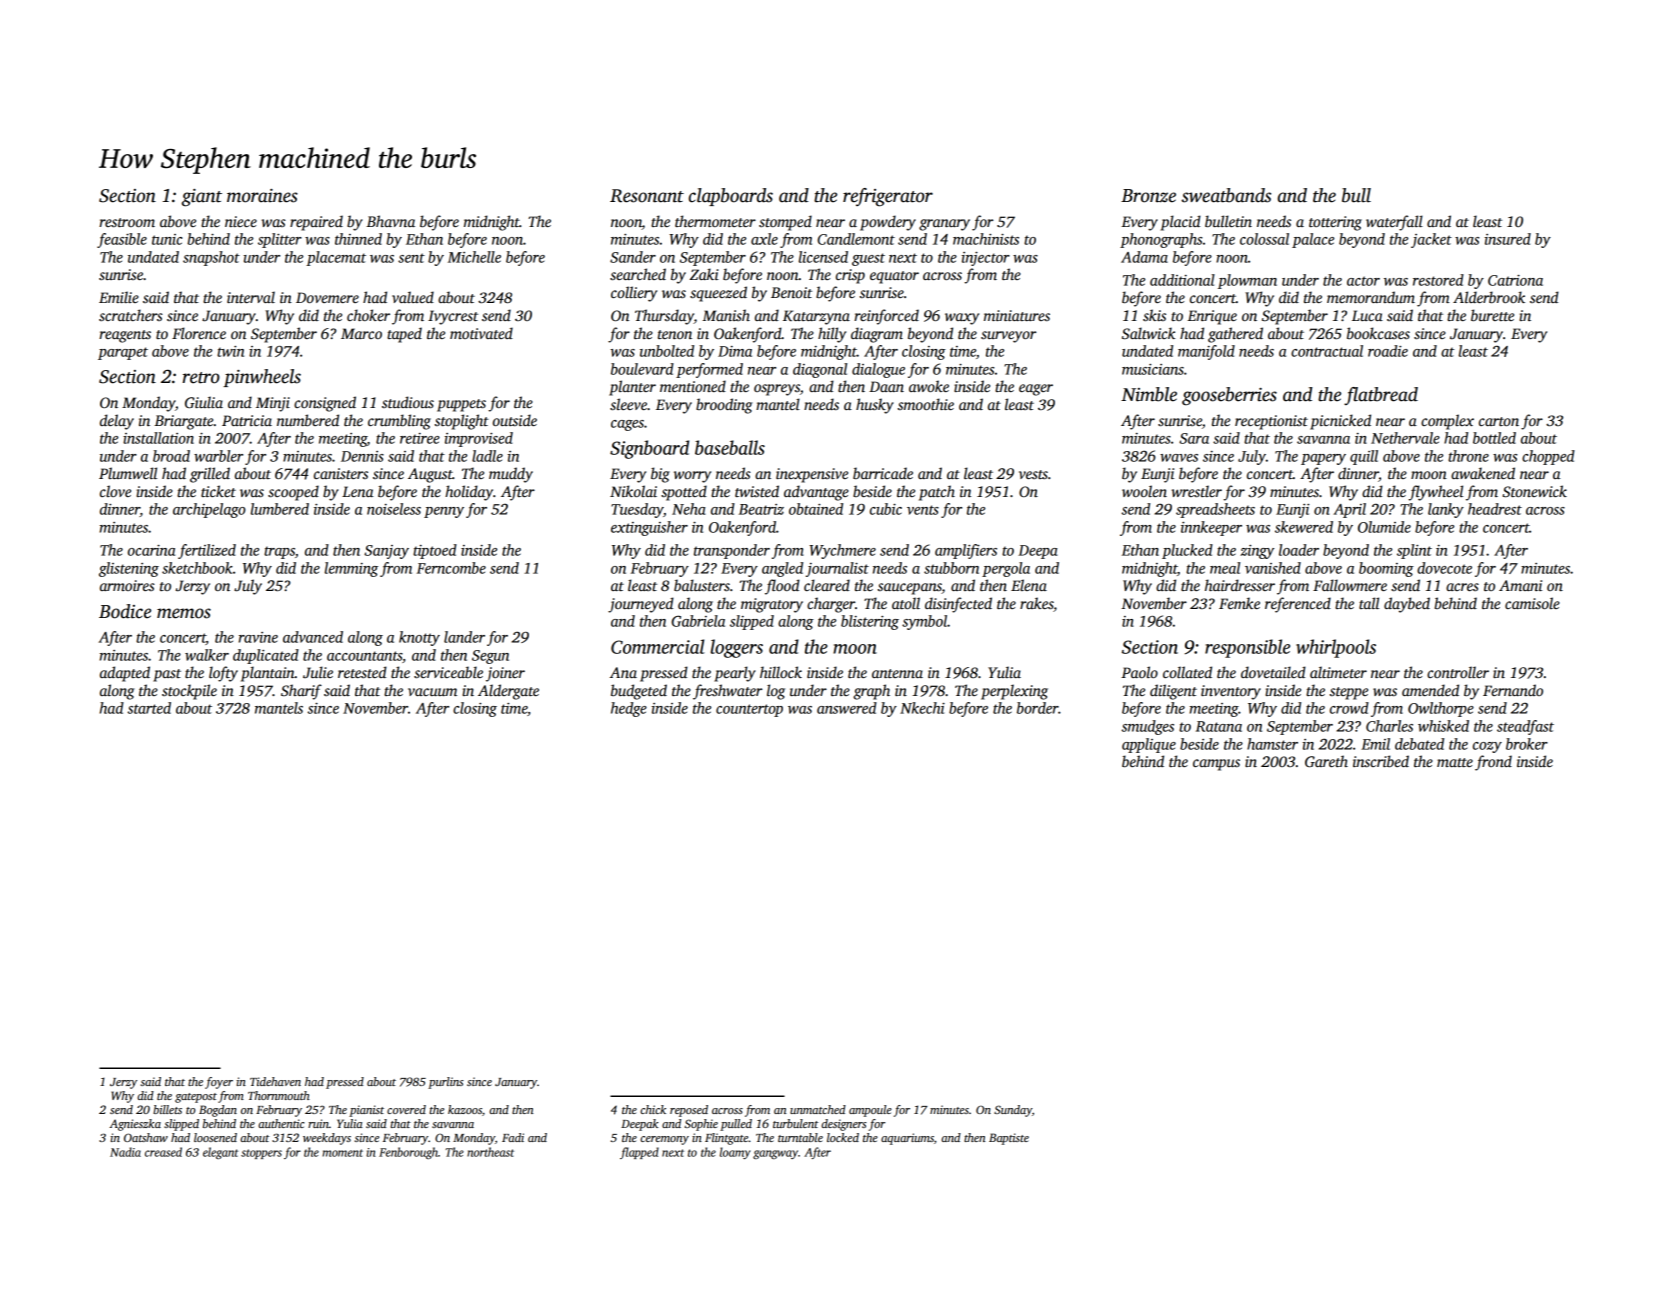 The width and height of the page is (1675, 1294). What do you see at coordinates (219, 1083) in the page?
I see `foyer` at bounding box center [219, 1083].
